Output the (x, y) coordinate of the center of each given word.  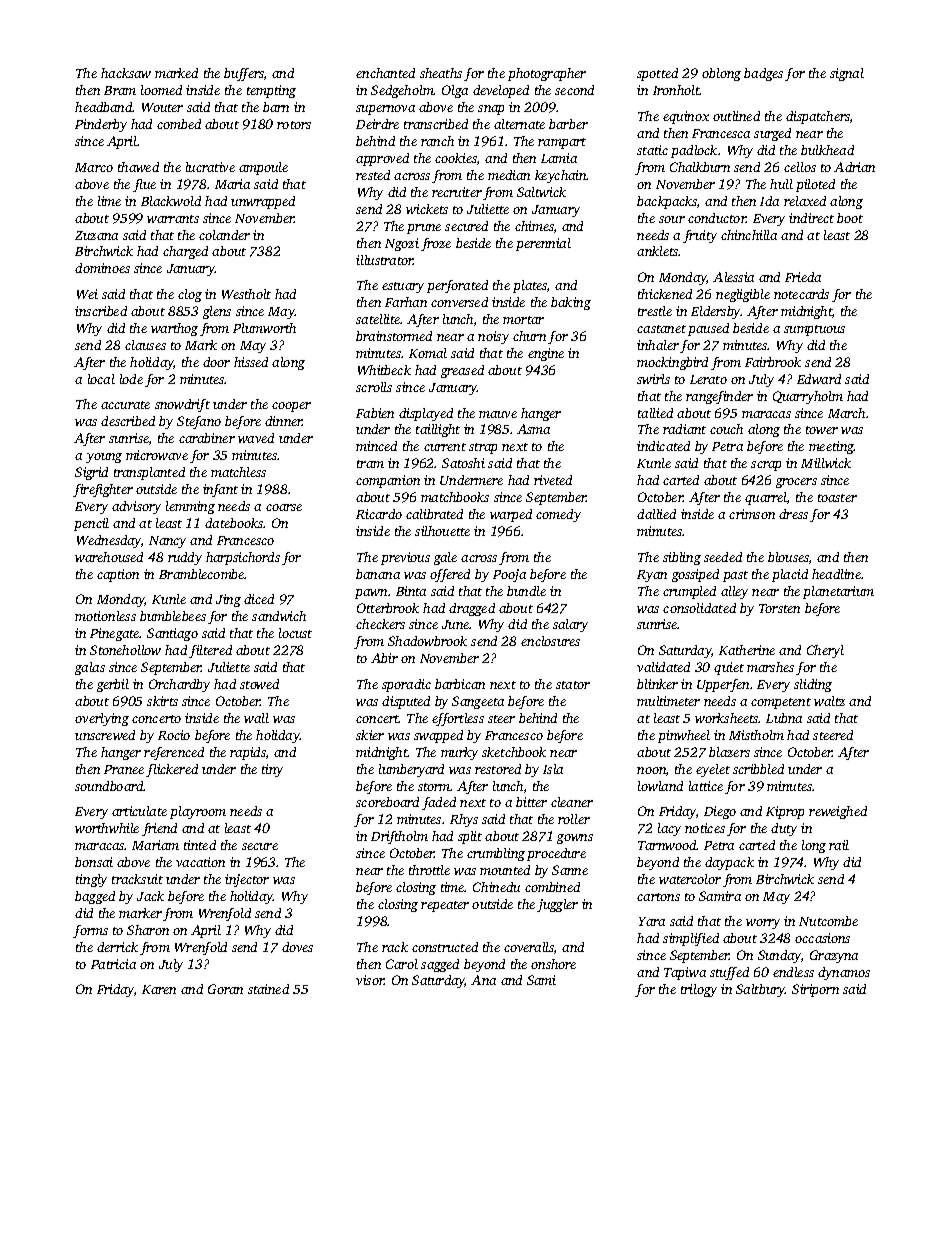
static (652, 150)
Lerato (708, 379)
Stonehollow (125, 650)
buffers (244, 74)
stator (573, 685)
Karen (159, 989)
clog (190, 295)
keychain (561, 176)
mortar (523, 320)
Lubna (784, 718)
